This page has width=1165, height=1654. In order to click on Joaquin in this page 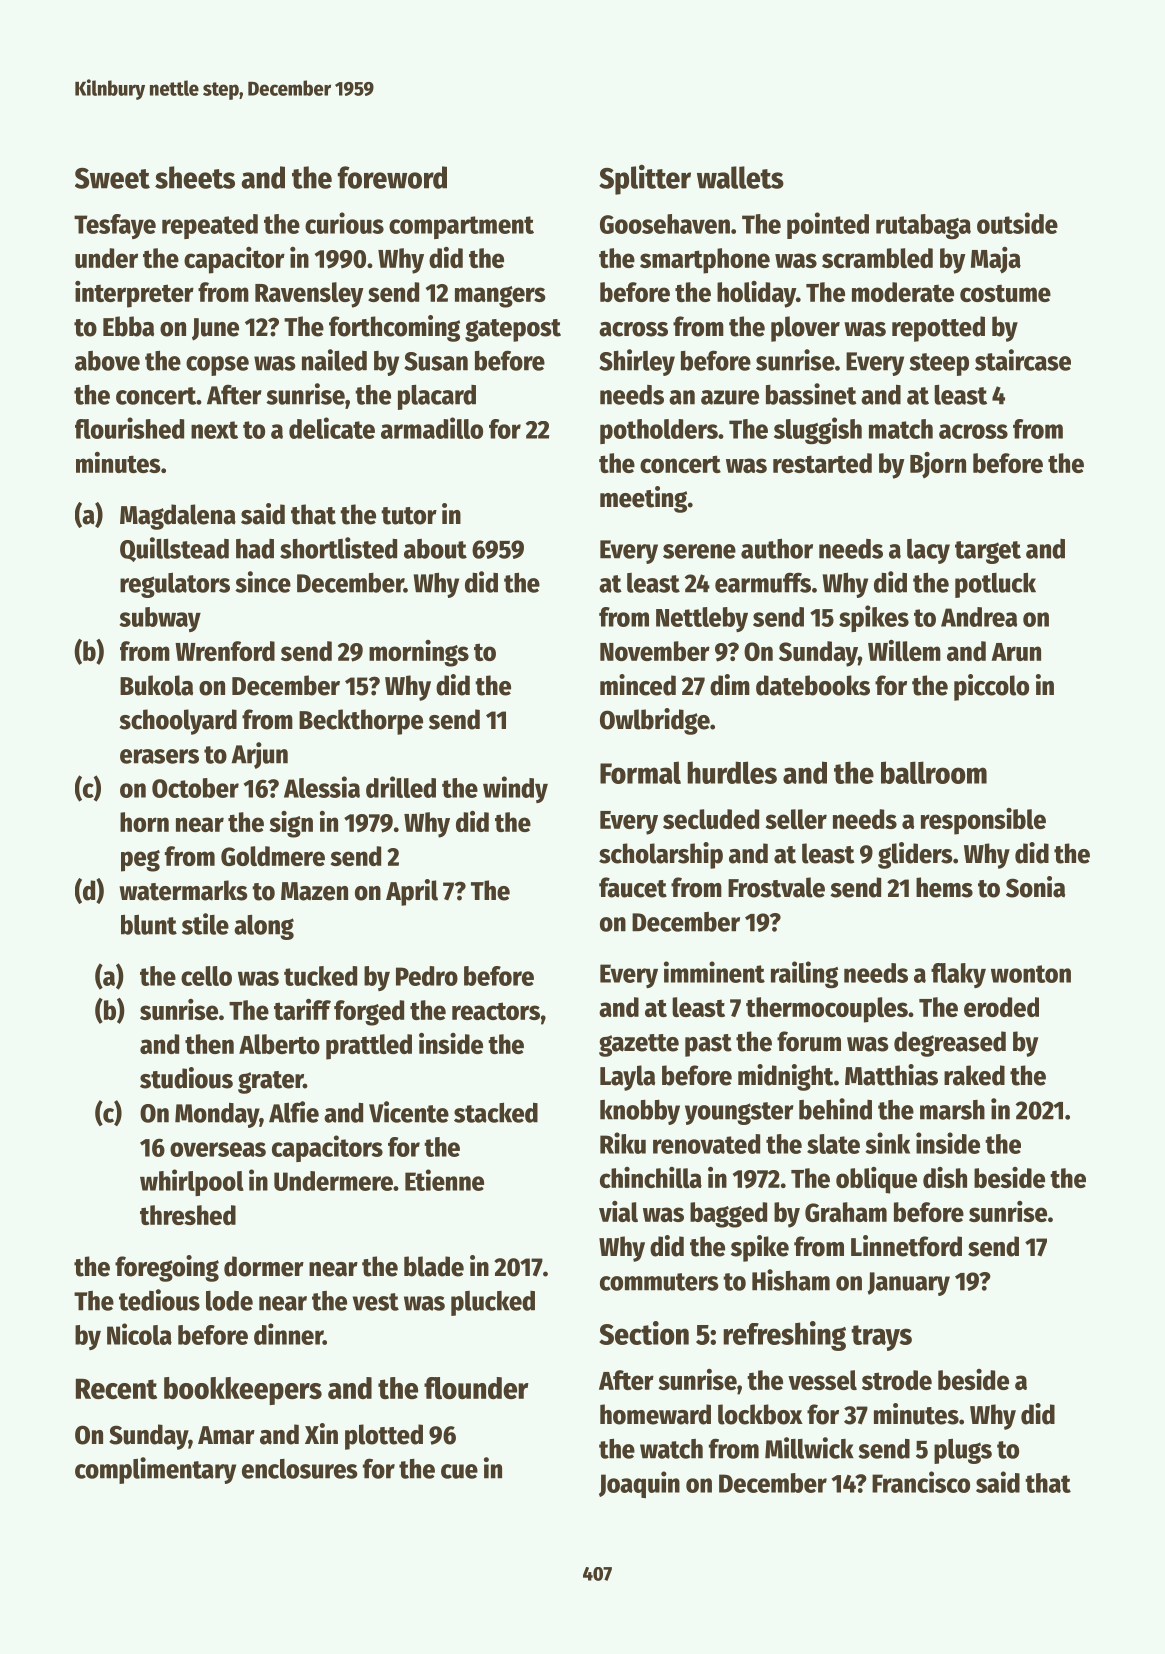, I will do `click(639, 1484)`.
